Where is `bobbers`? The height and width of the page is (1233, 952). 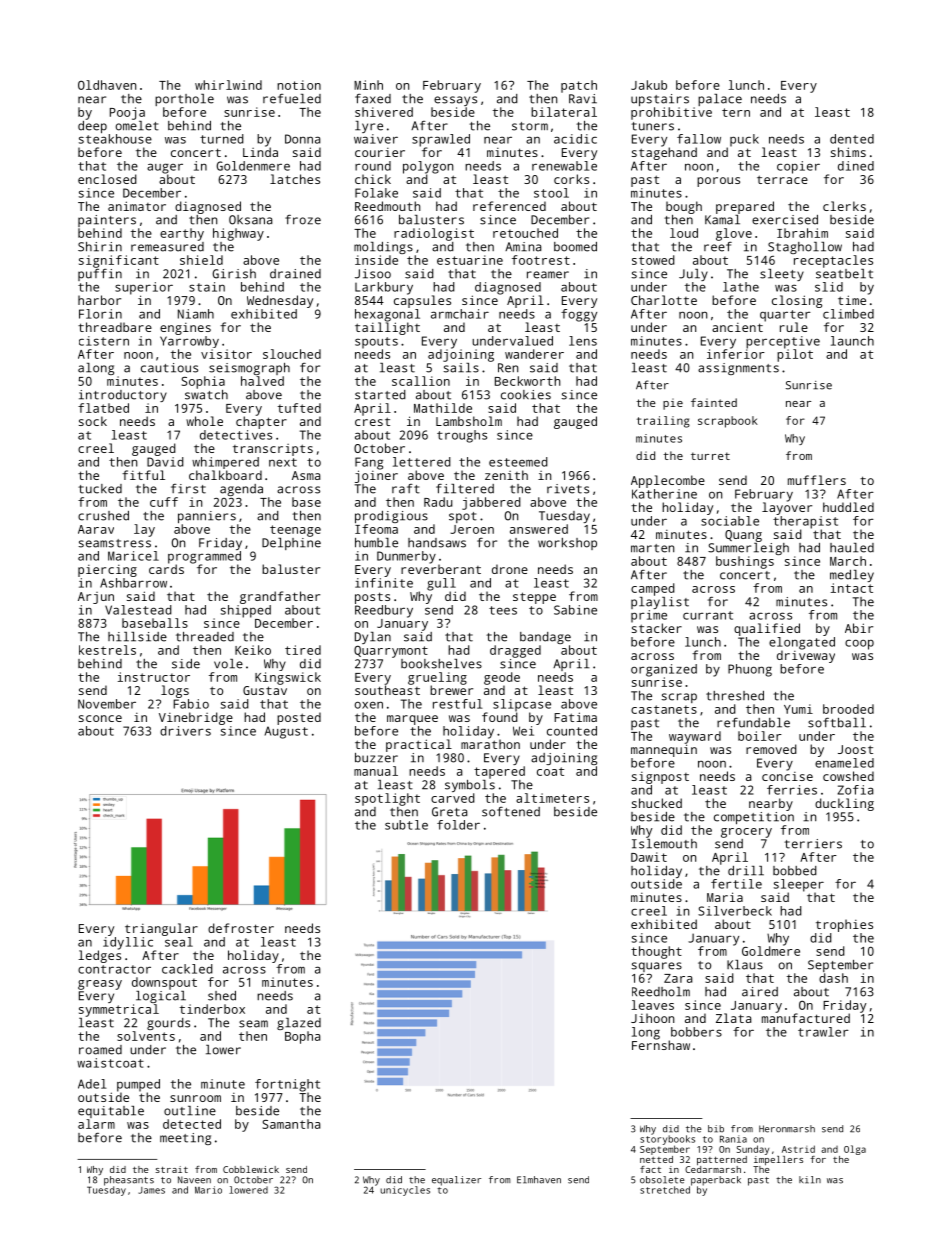 bobbers is located at coordinates (696, 1032).
